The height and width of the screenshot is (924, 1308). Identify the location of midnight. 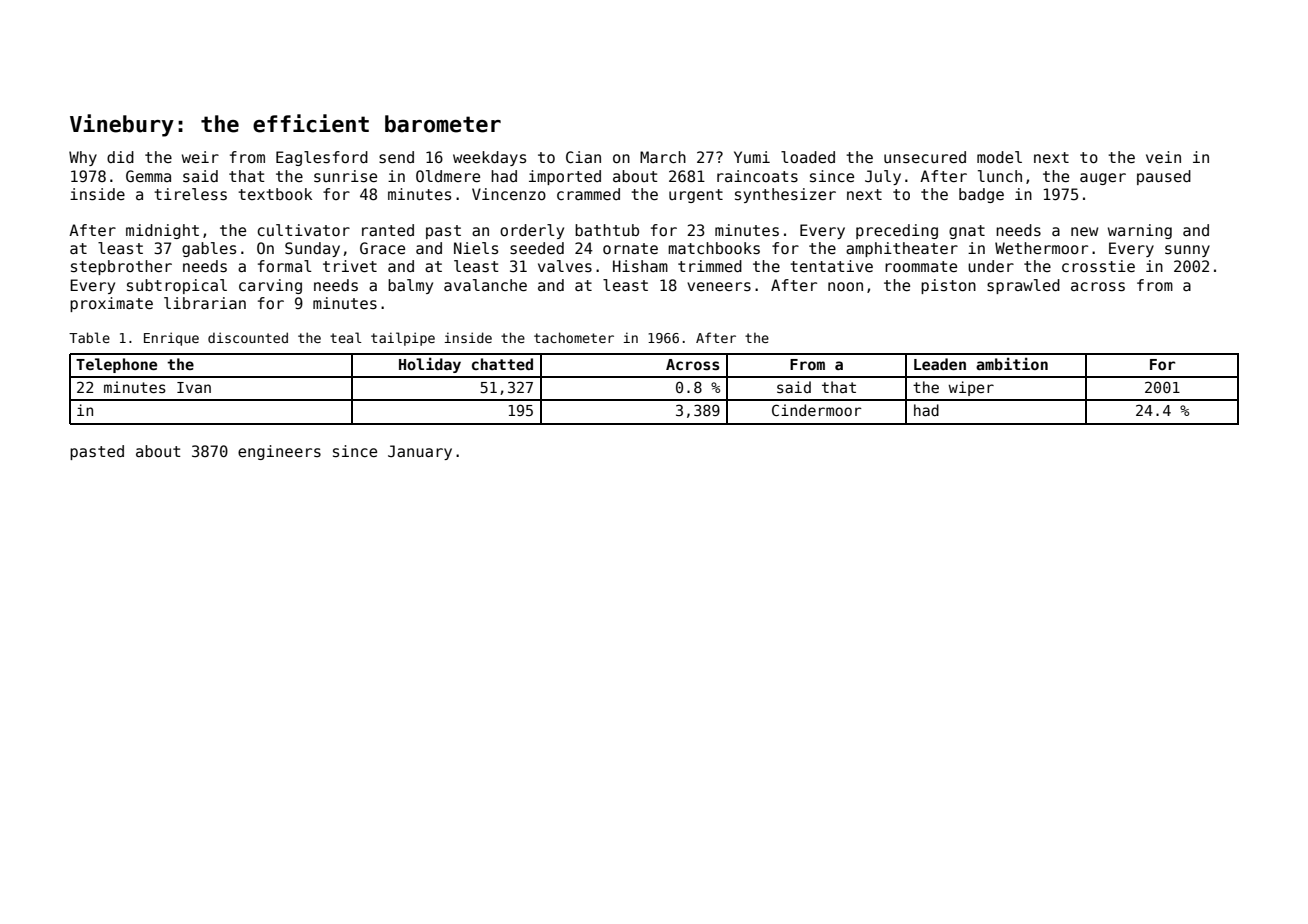
(162, 231).
